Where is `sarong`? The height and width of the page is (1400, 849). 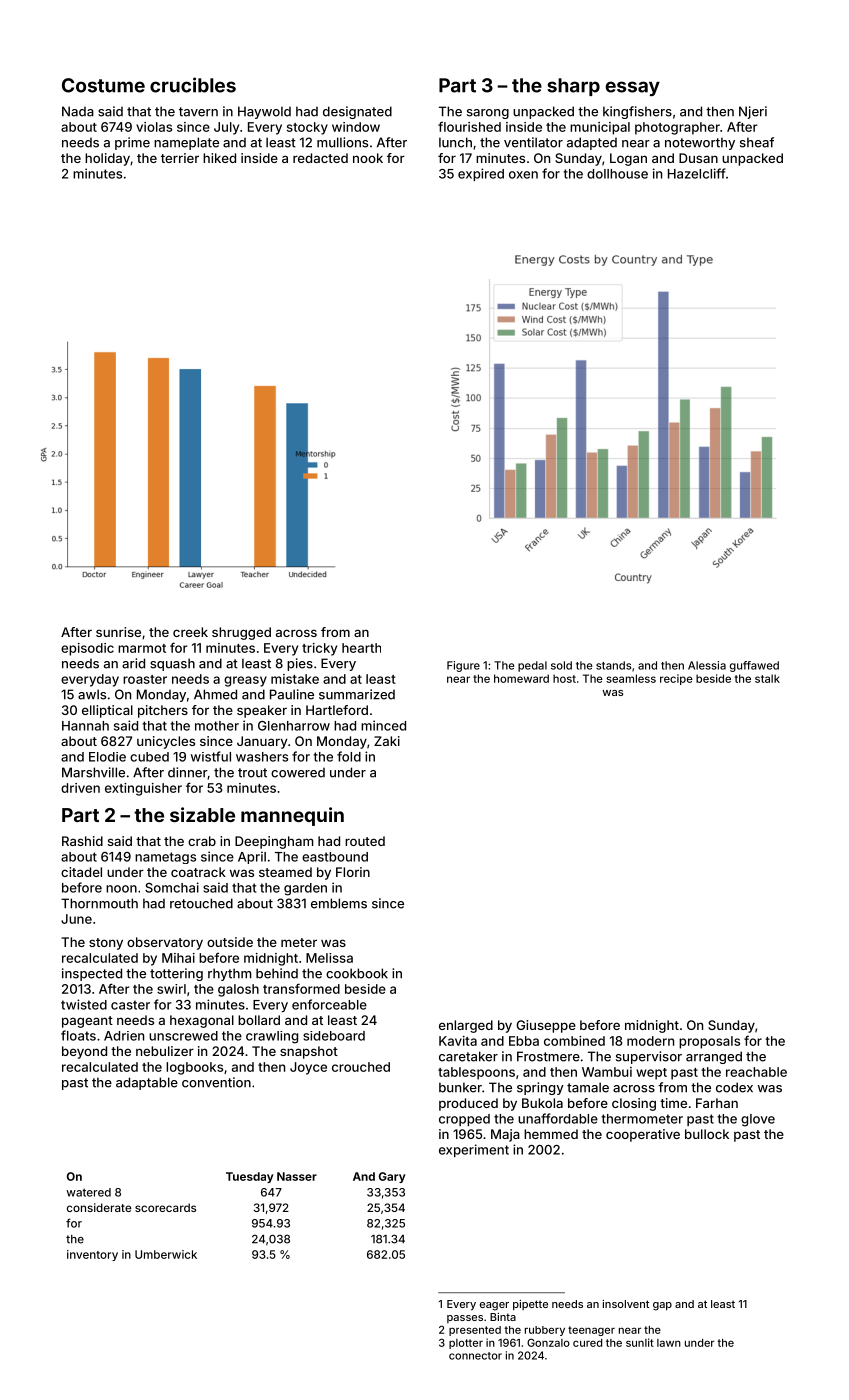 sarong is located at coordinates (488, 114).
